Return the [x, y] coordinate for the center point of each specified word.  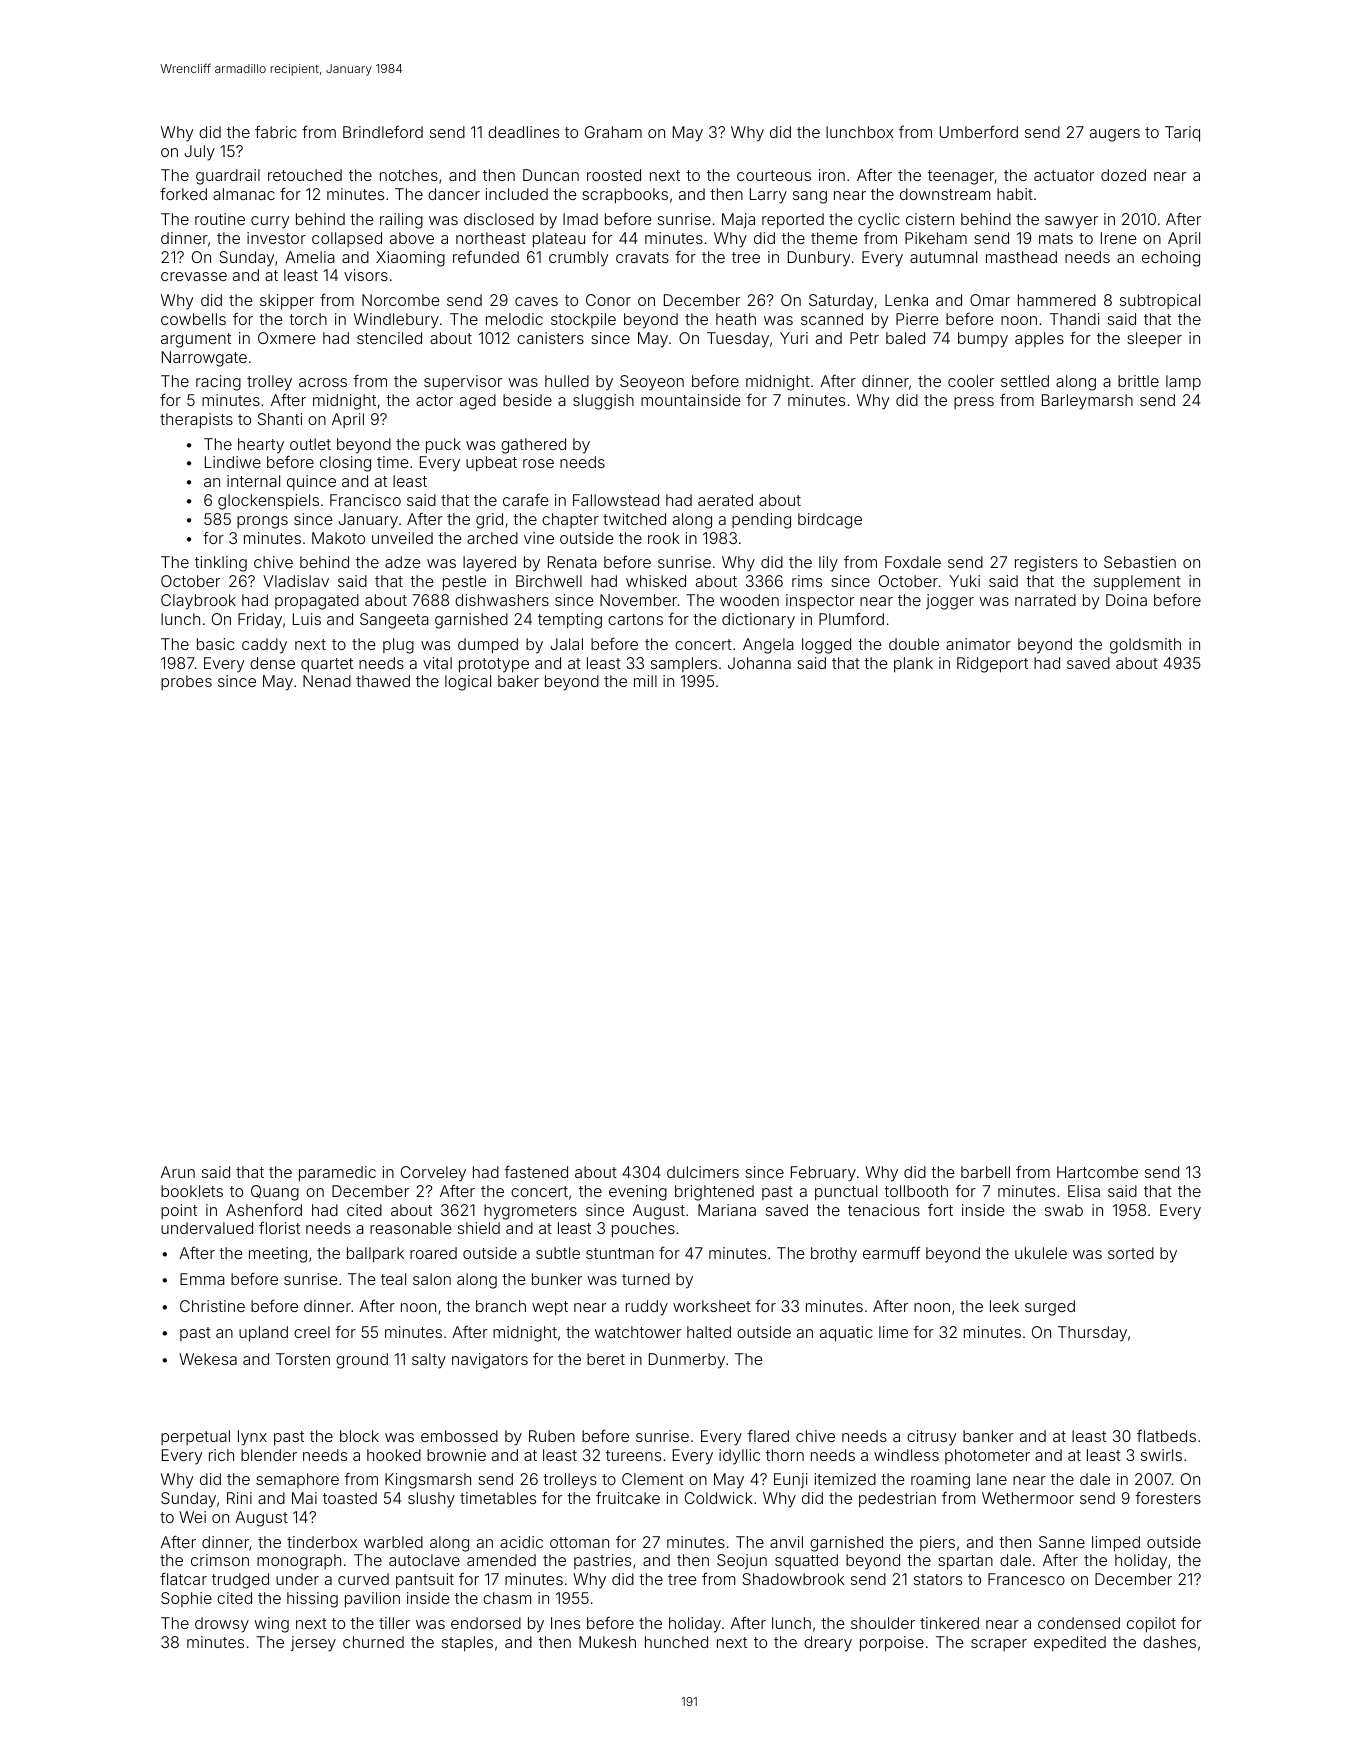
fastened [536, 1171]
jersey [313, 1644]
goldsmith [1145, 646]
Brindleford [383, 131]
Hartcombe [1097, 1172]
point [179, 1211]
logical [468, 683]
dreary [828, 1644]
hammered [1057, 300]
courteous [774, 175]
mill [645, 681]
